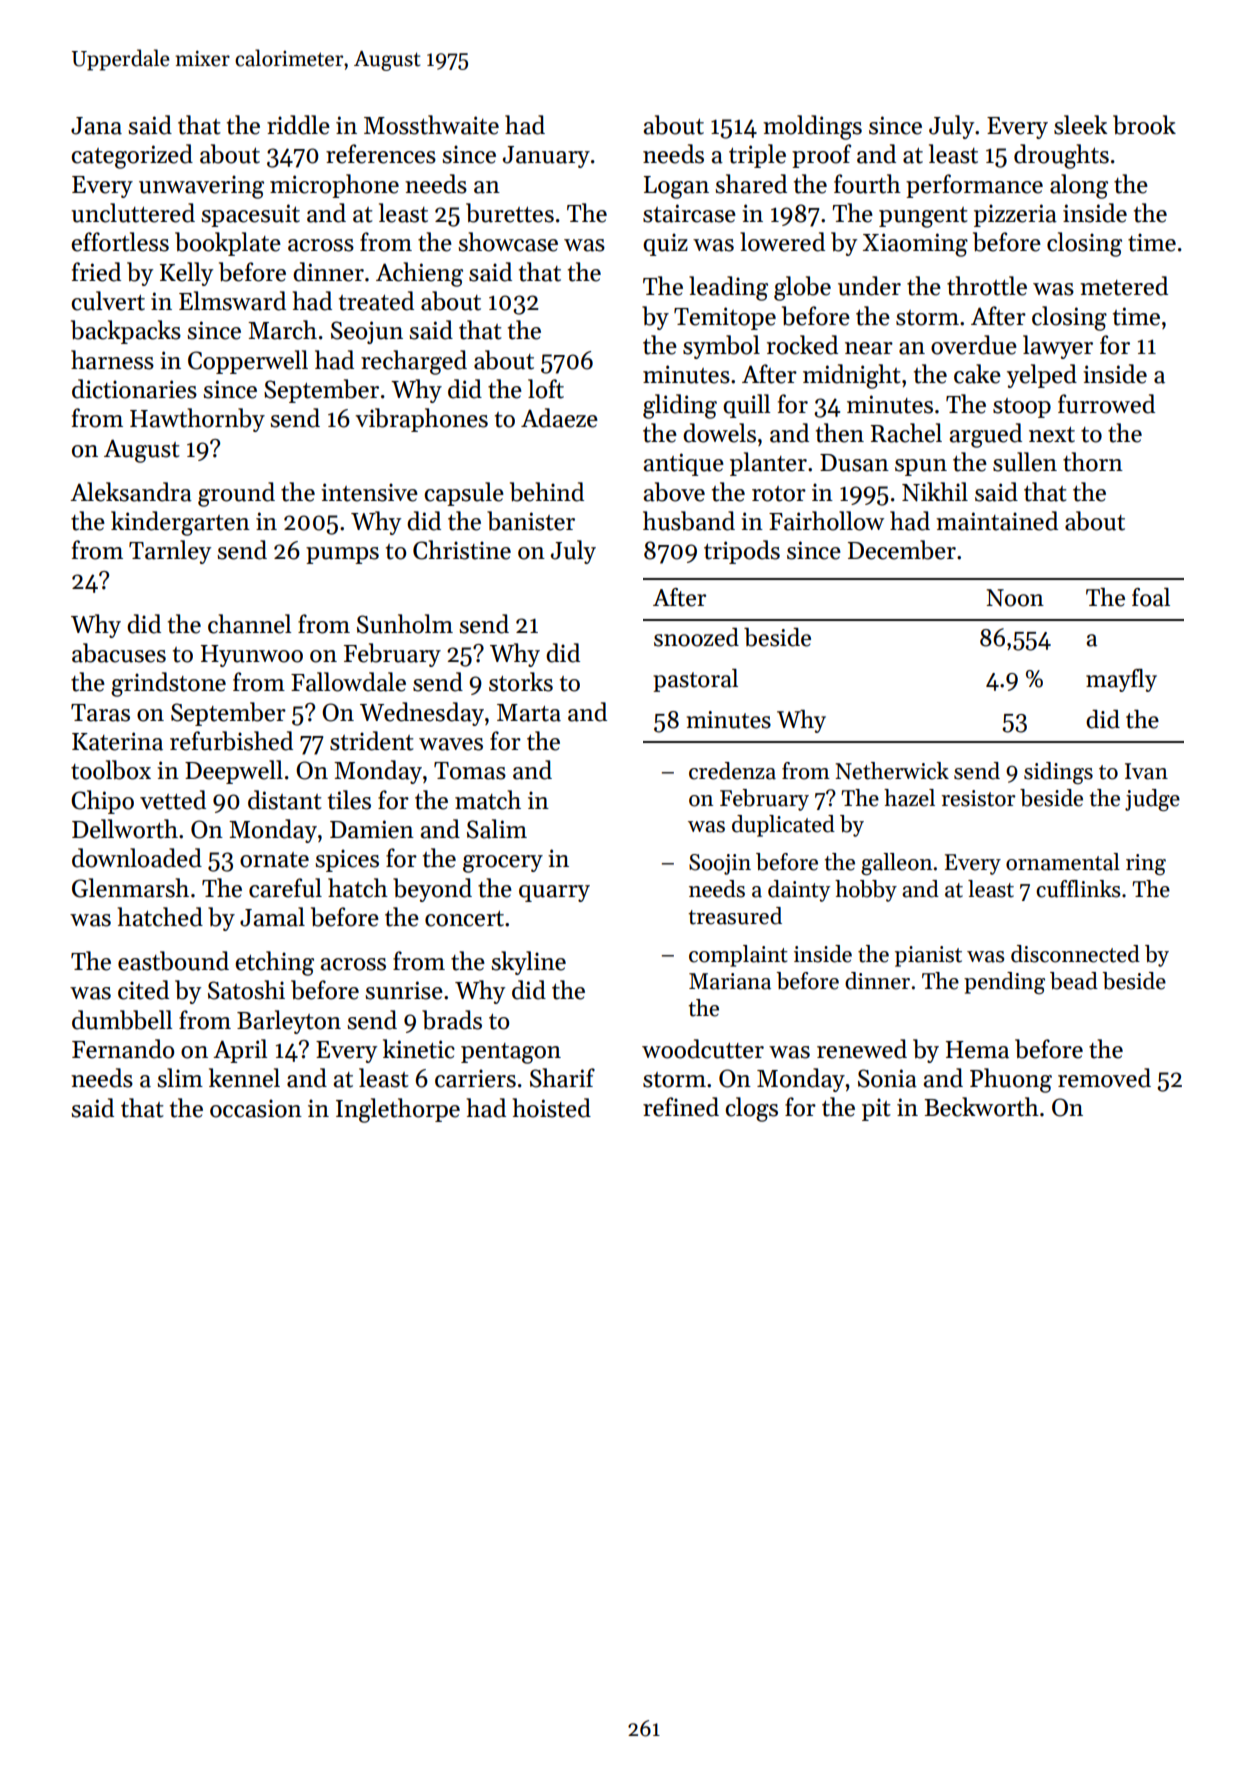  Describe the element at coordinates (812, 127) in the page. I see `moldings` at that location.
